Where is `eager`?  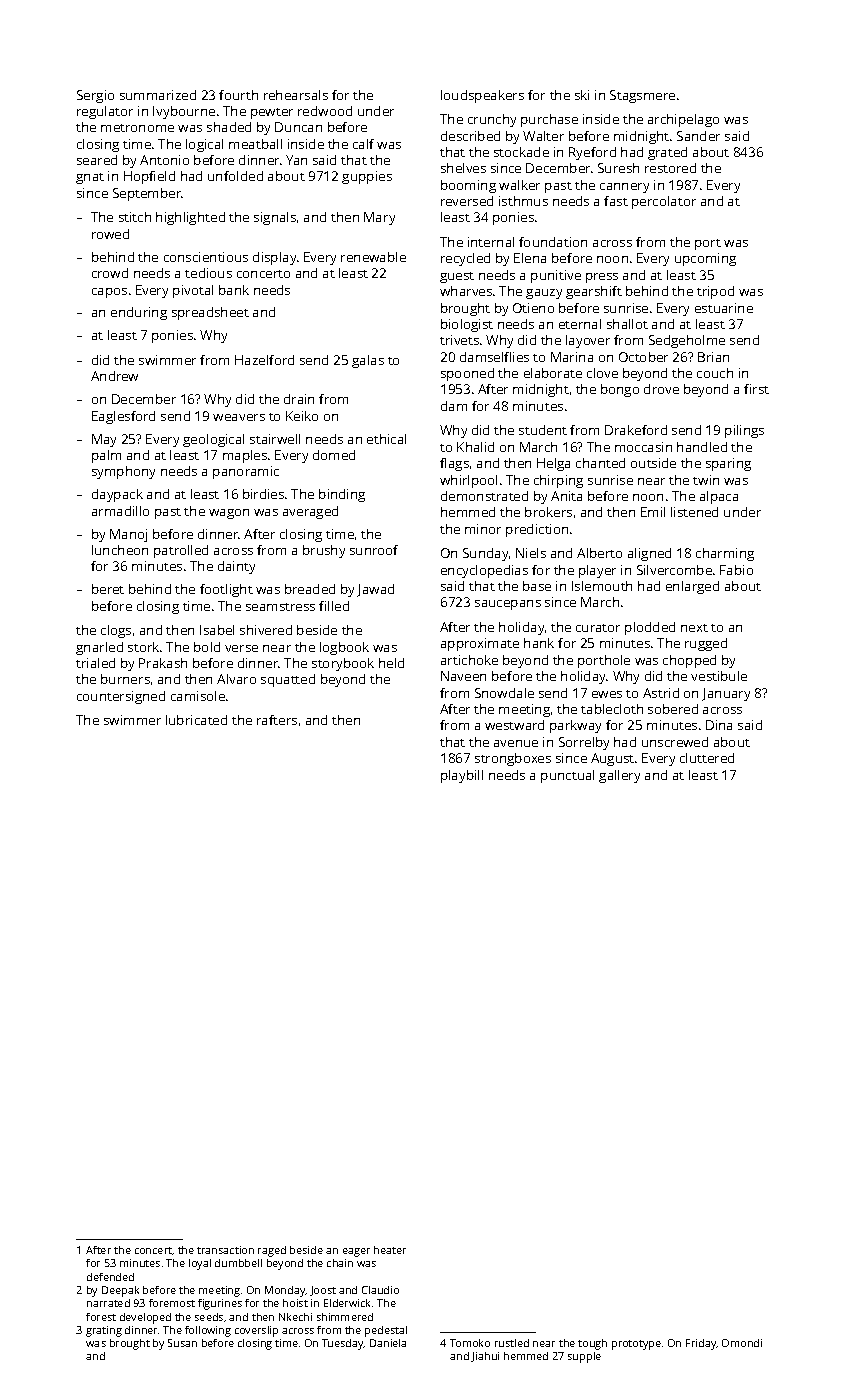
eager is located at coordinates (356, 1252).
